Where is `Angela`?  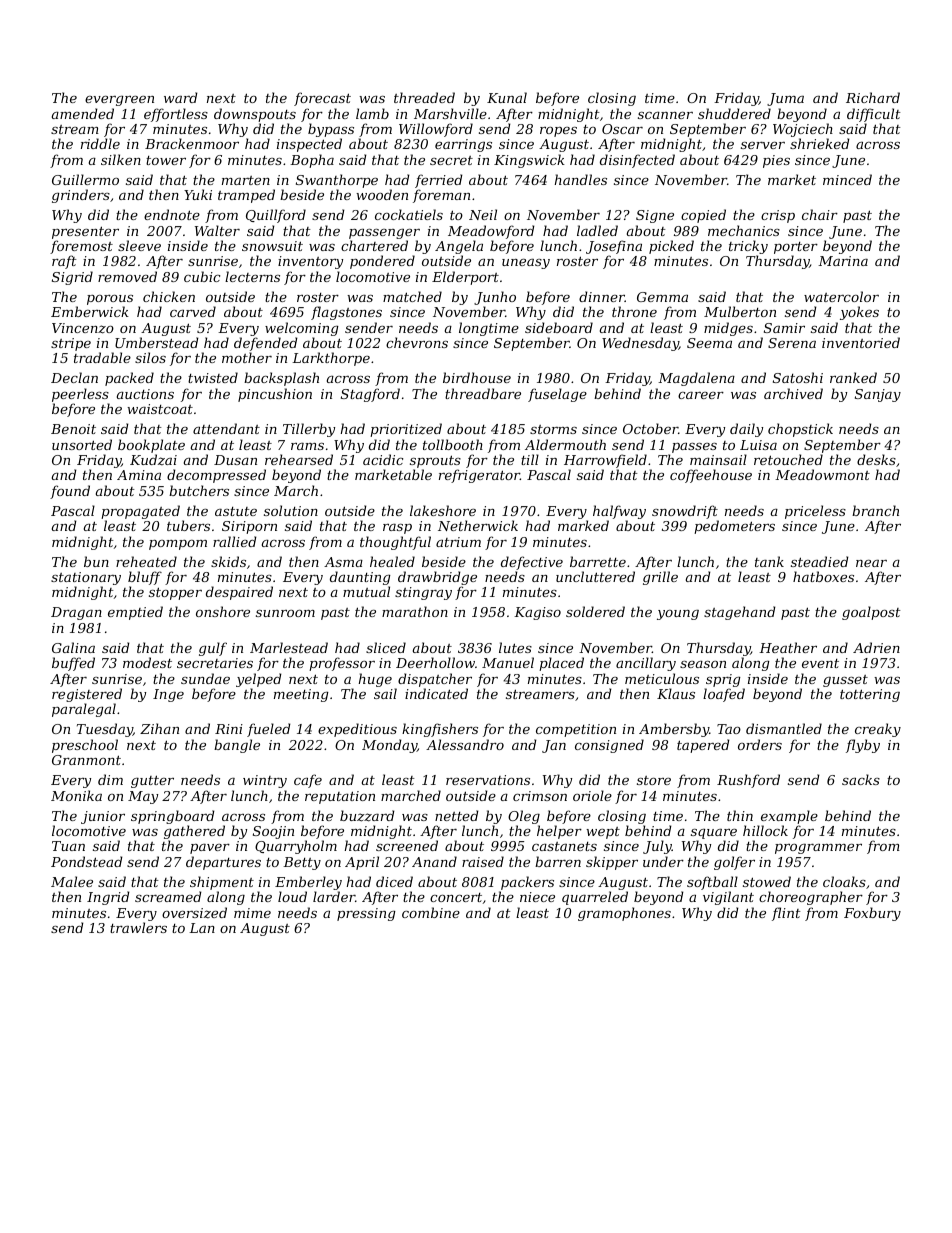
Angela is located at coordinates (459, 248).
